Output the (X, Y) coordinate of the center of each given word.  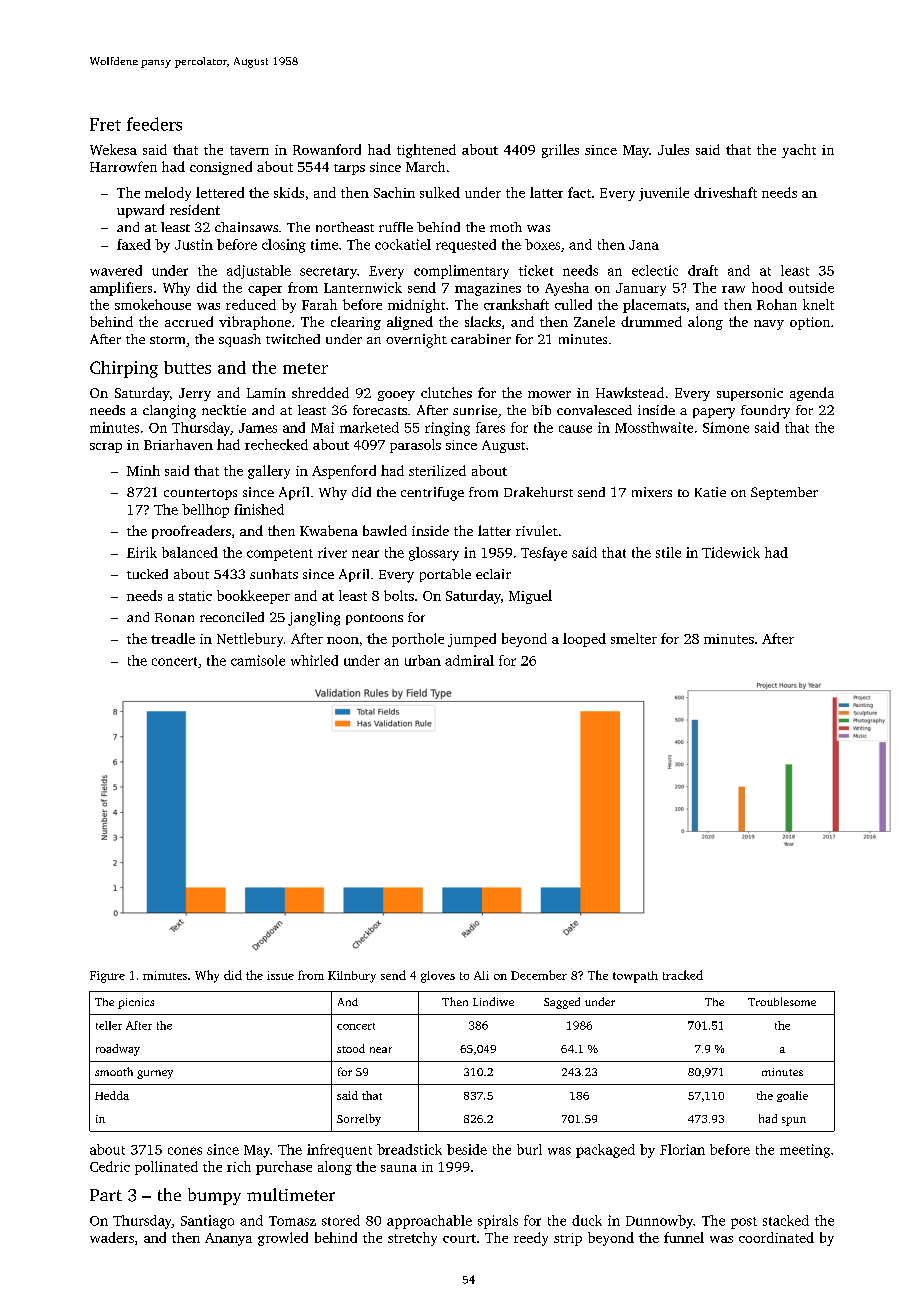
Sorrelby (359, 1120)
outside (811, 287)
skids (289, 192)
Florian (682, 1149)
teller (109, 1025)
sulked (440, 192)
